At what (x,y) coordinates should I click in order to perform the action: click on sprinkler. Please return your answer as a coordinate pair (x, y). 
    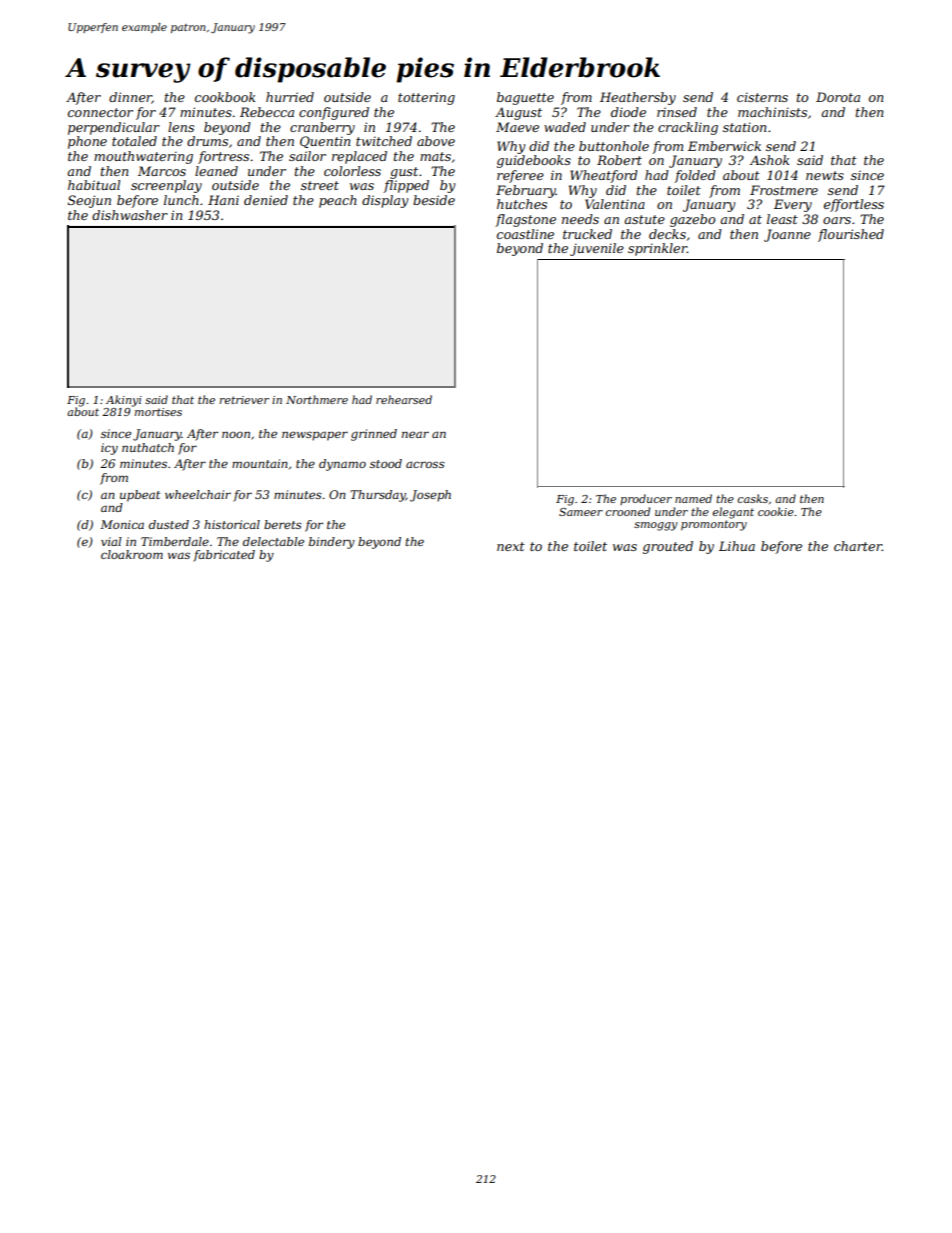
    Looking at the image, I should click on (657, 249).
